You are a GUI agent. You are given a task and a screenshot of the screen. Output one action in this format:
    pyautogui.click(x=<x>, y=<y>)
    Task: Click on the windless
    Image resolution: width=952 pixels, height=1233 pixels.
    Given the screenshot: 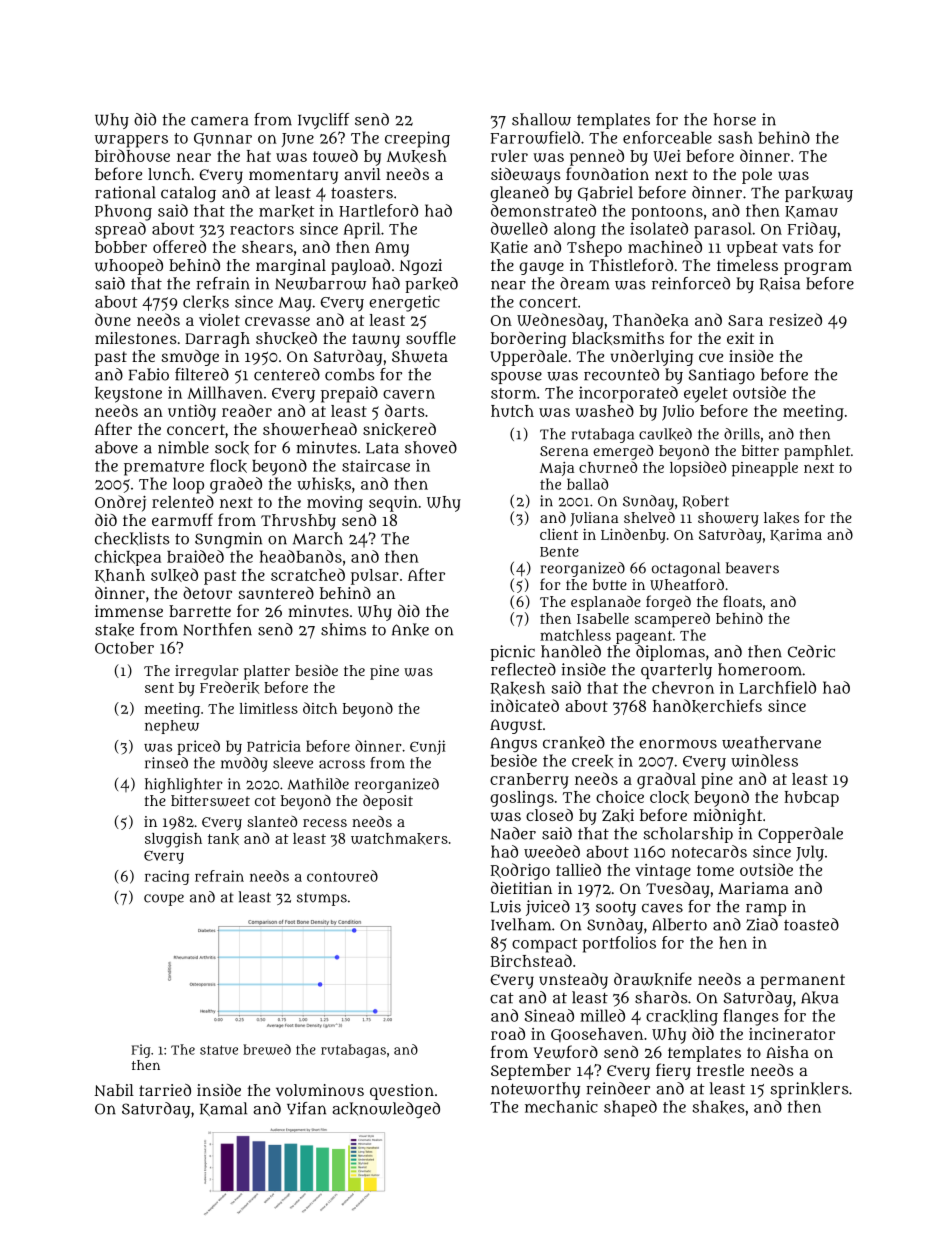 What is the action you would take?
    pyautogui.click(x=764, y=760)
